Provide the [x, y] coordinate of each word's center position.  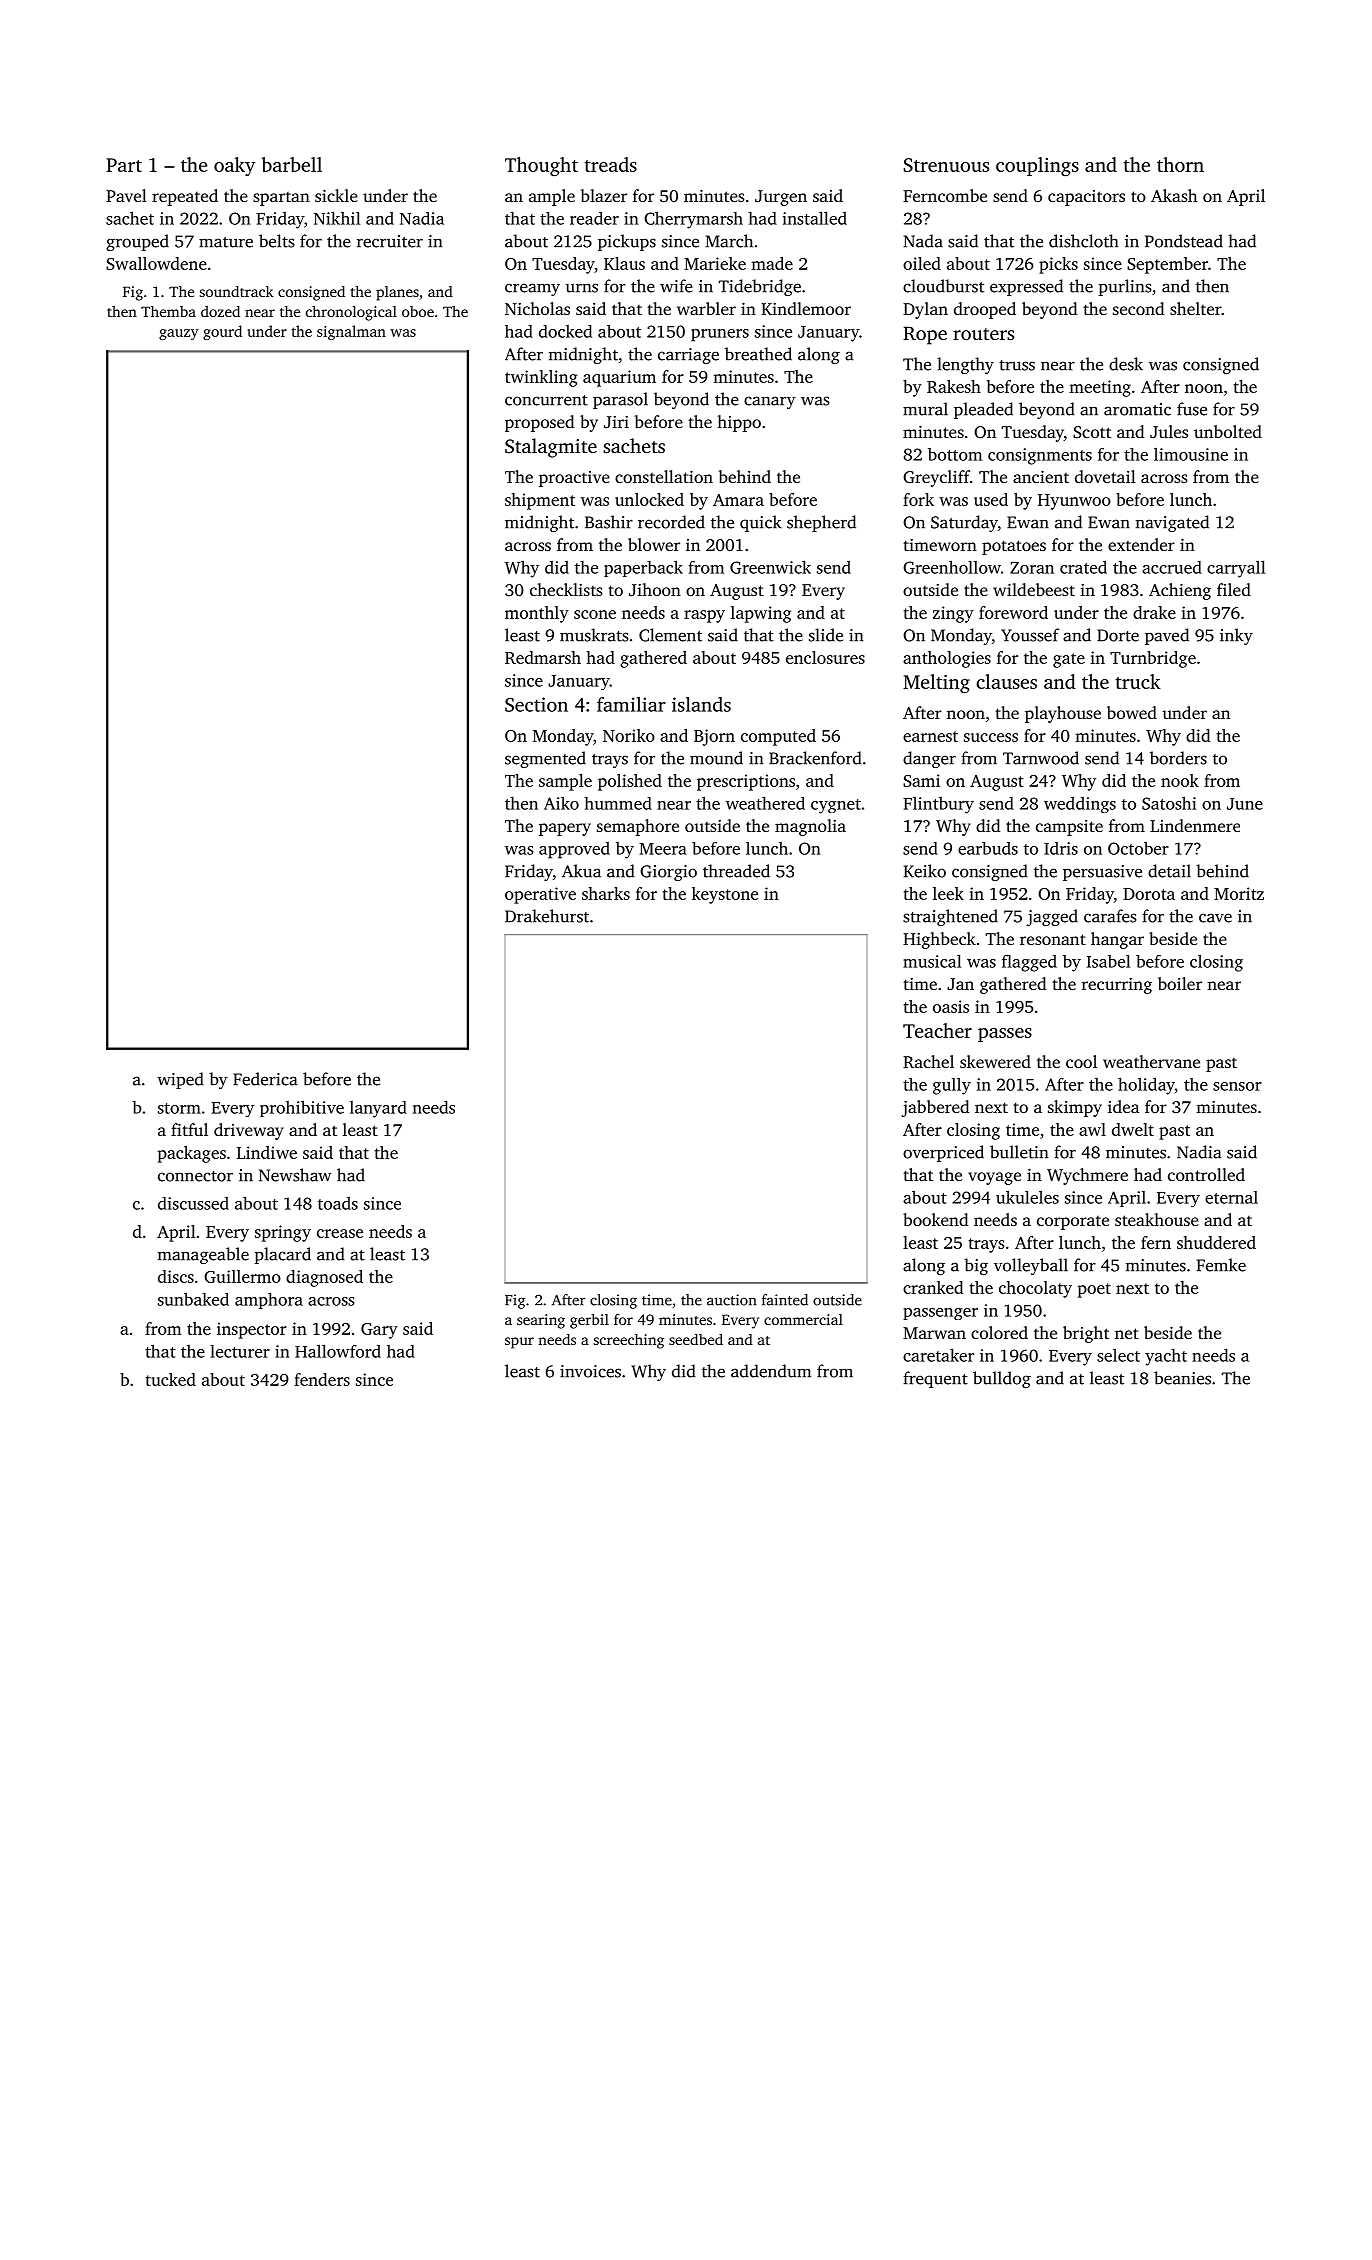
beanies [1182, 1378]
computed [778, 737]
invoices [590, 1371]
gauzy [179, 334]
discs [176, 1276]
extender [1141, 544]
